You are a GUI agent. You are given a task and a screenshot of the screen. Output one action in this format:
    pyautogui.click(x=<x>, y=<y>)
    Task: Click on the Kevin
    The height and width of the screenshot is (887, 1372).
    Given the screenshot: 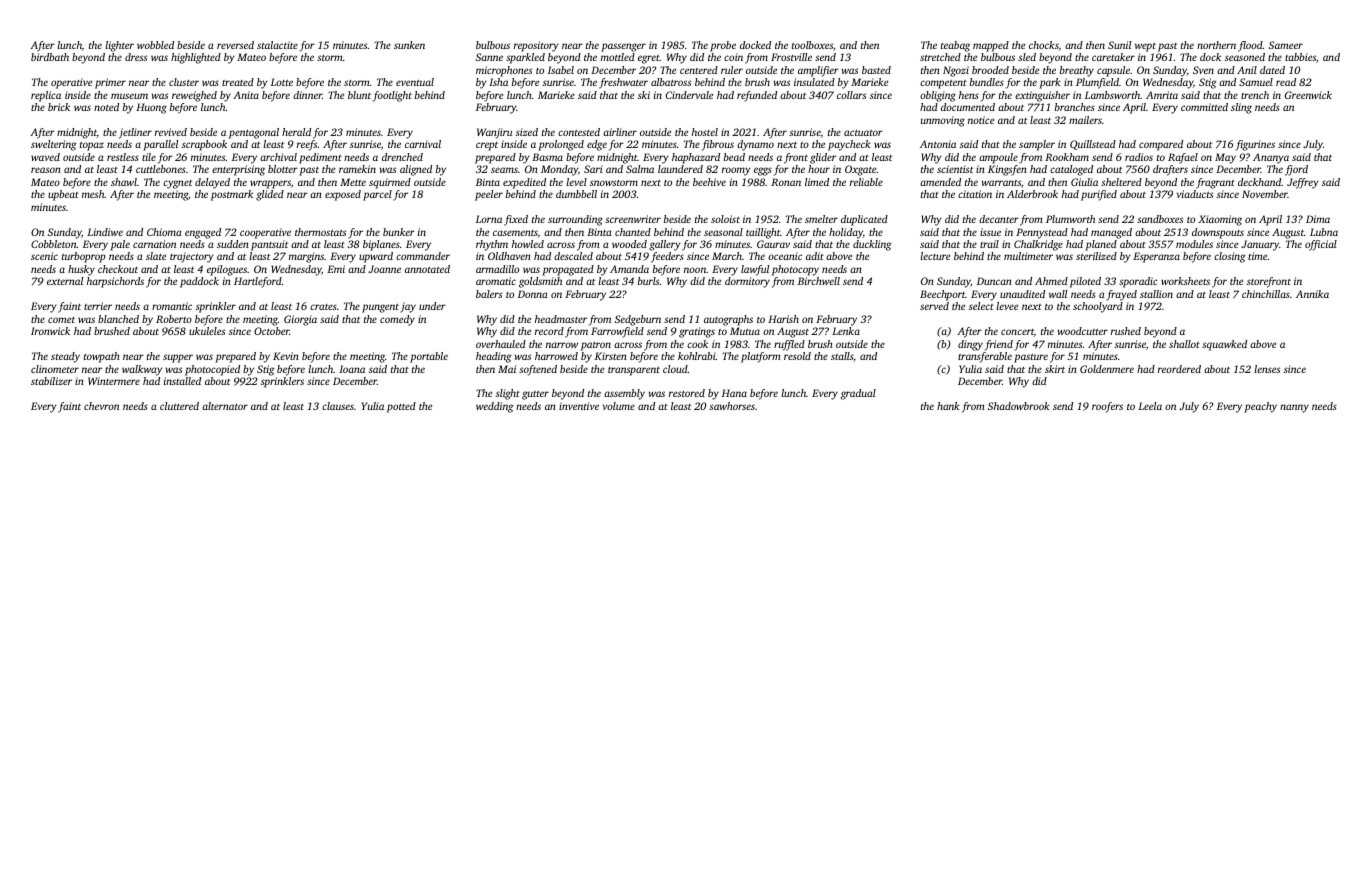 What is the action you would take?
    pyautogui.click(x=286, y=356)
